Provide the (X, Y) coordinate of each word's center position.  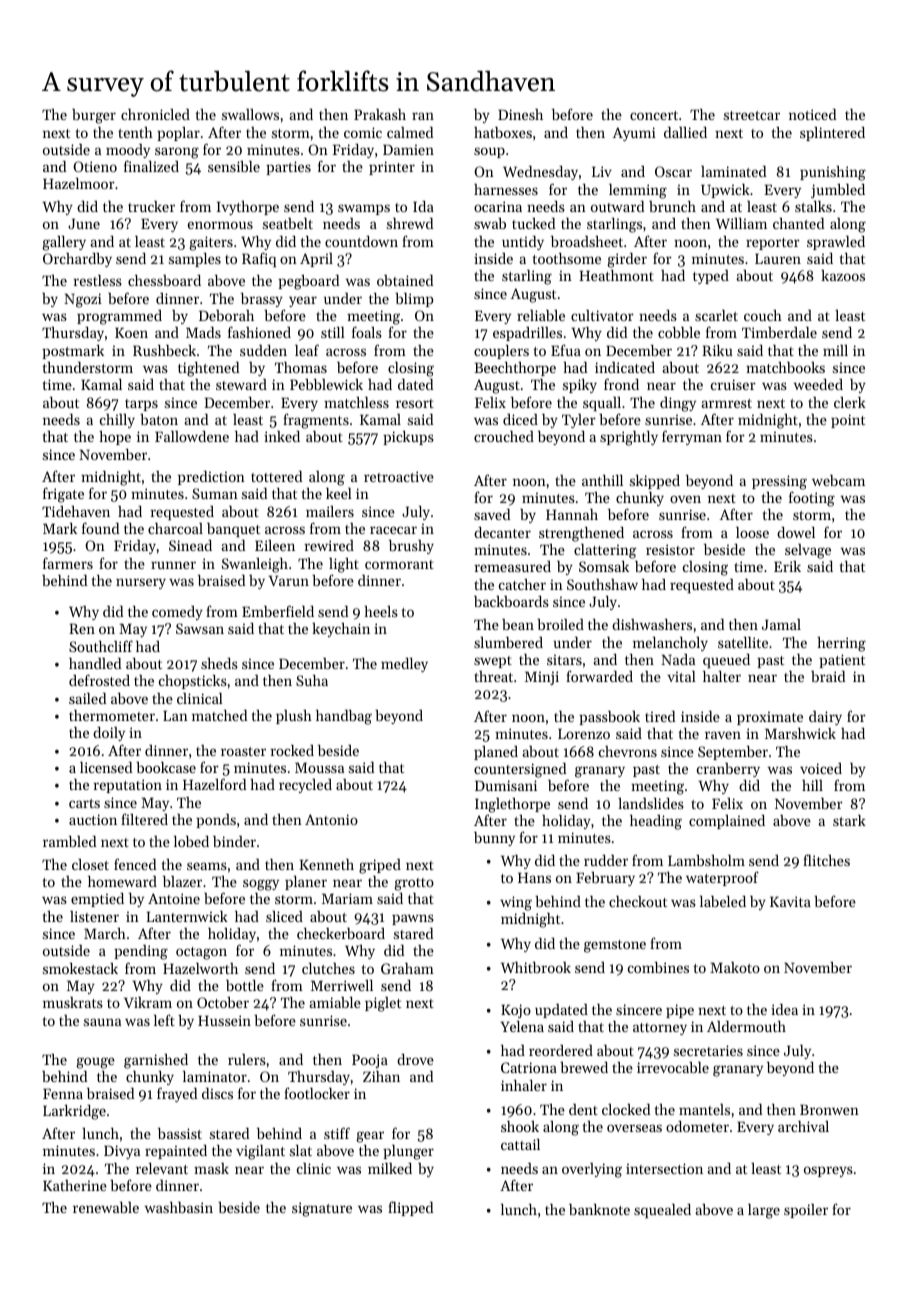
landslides (651, 803)
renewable (106, 1207)
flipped (410, 1208)
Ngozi (83, 300)
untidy (523, 243)
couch (763, 315)
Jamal (781, 624)
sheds (219, 663)
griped (380, 866)
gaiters (211, 243)
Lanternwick (187, 916)
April (316, 260)
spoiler (806, 1211)
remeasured (512, 566)
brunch (672, 206)
